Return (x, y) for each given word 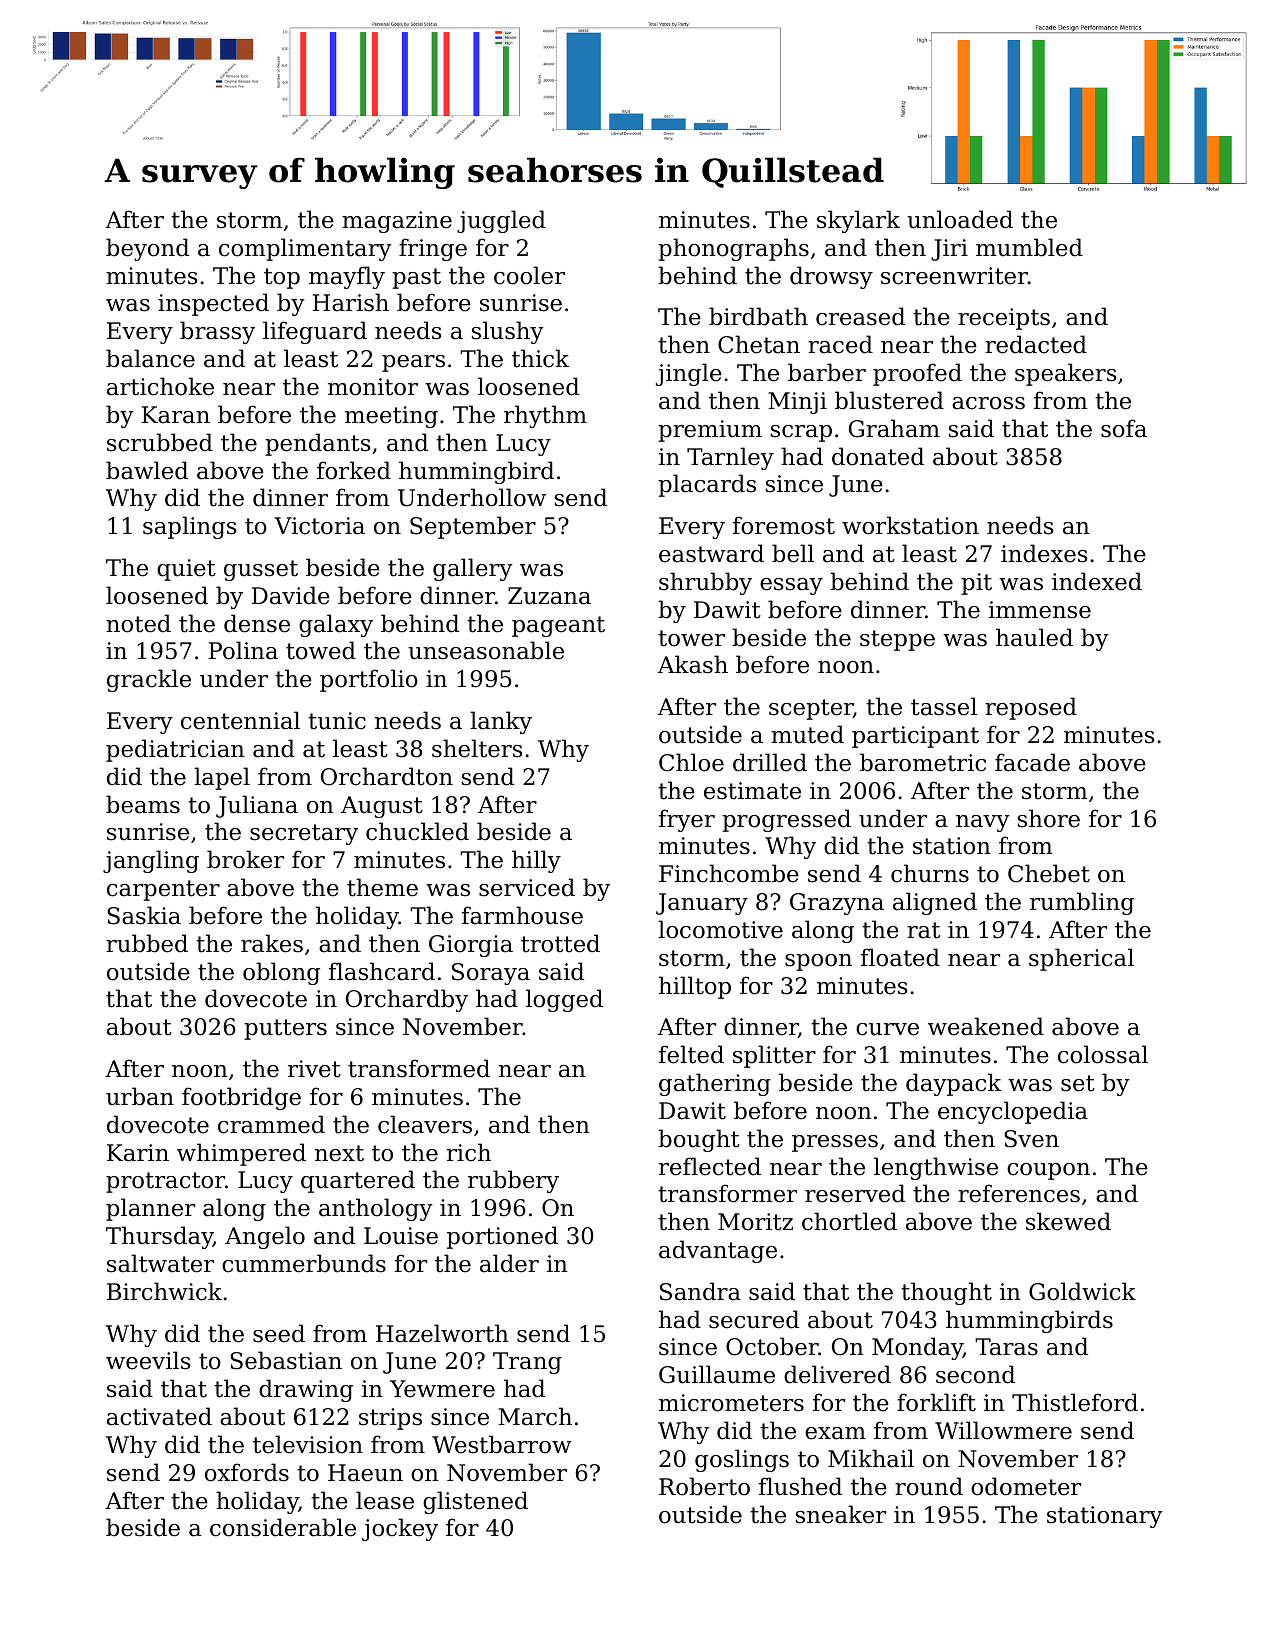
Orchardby (407, 1000)
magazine (397, 222)
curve (887, 1029)
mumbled (1029, 247)
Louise (401, 1236)
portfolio (369, 680)
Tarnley (730, 458)
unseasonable (486, 650)
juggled (501, 221)
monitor (373, 387)
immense (1040, 610)
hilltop (695, 987)
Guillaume (717, 1374)
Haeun (365, 1473)
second (975, 1374)
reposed (1031, 708)
